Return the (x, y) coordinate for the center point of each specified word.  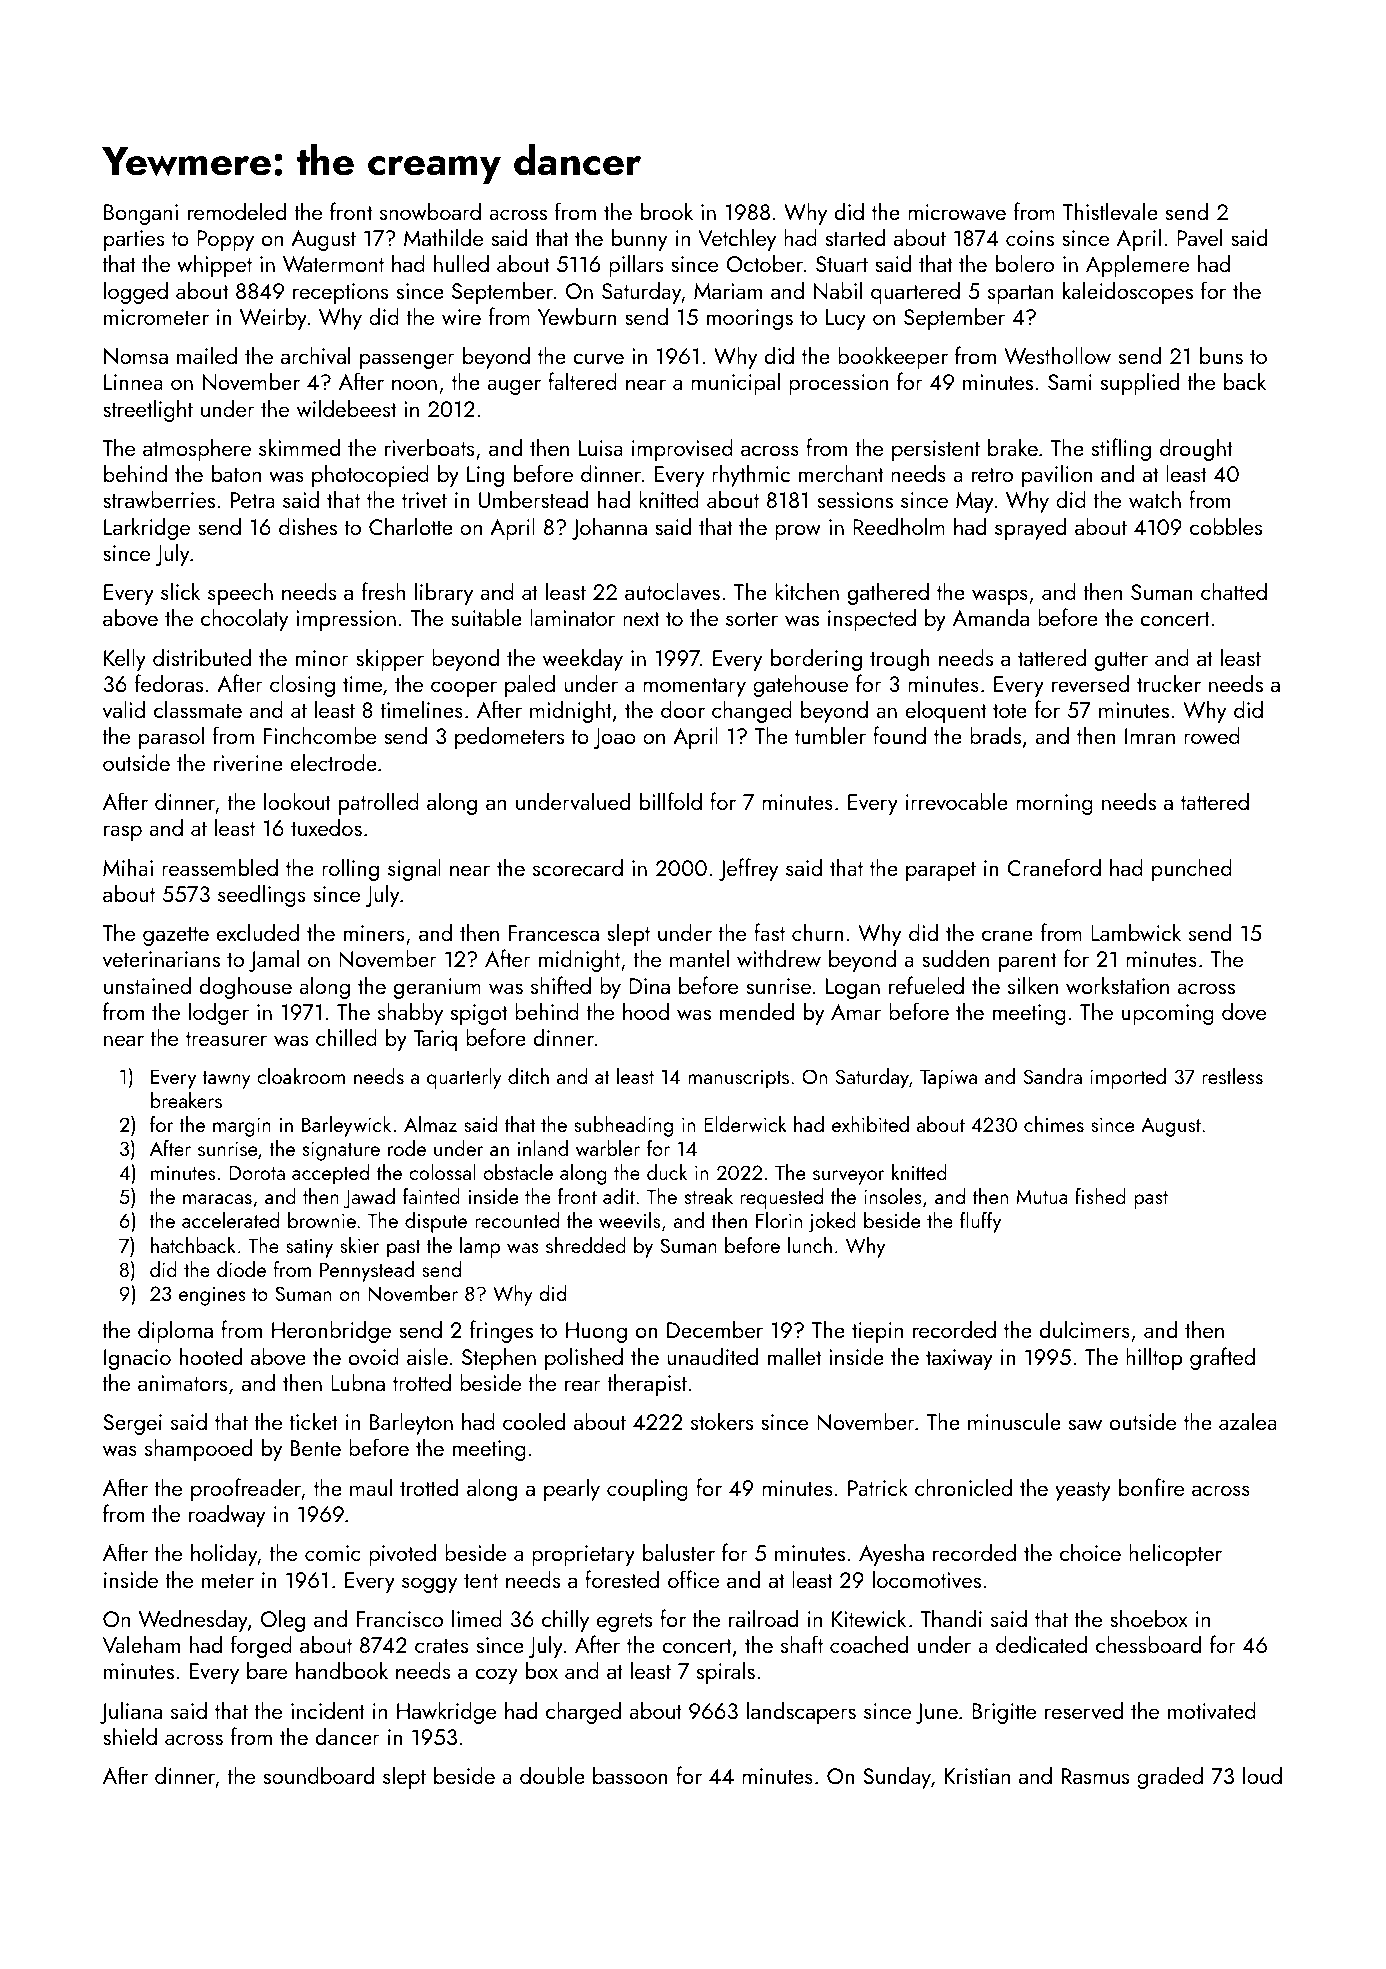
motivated (1212, 1710)
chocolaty (244, 619)
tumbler (830, 735)
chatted (1234, 591)
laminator (572, 617)
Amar (856, 1012)
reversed (1090, 683)
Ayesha (891, 1554)
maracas (217, 1199)
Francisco (400, 1619)
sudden (955, 958)
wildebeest (346, 408)
